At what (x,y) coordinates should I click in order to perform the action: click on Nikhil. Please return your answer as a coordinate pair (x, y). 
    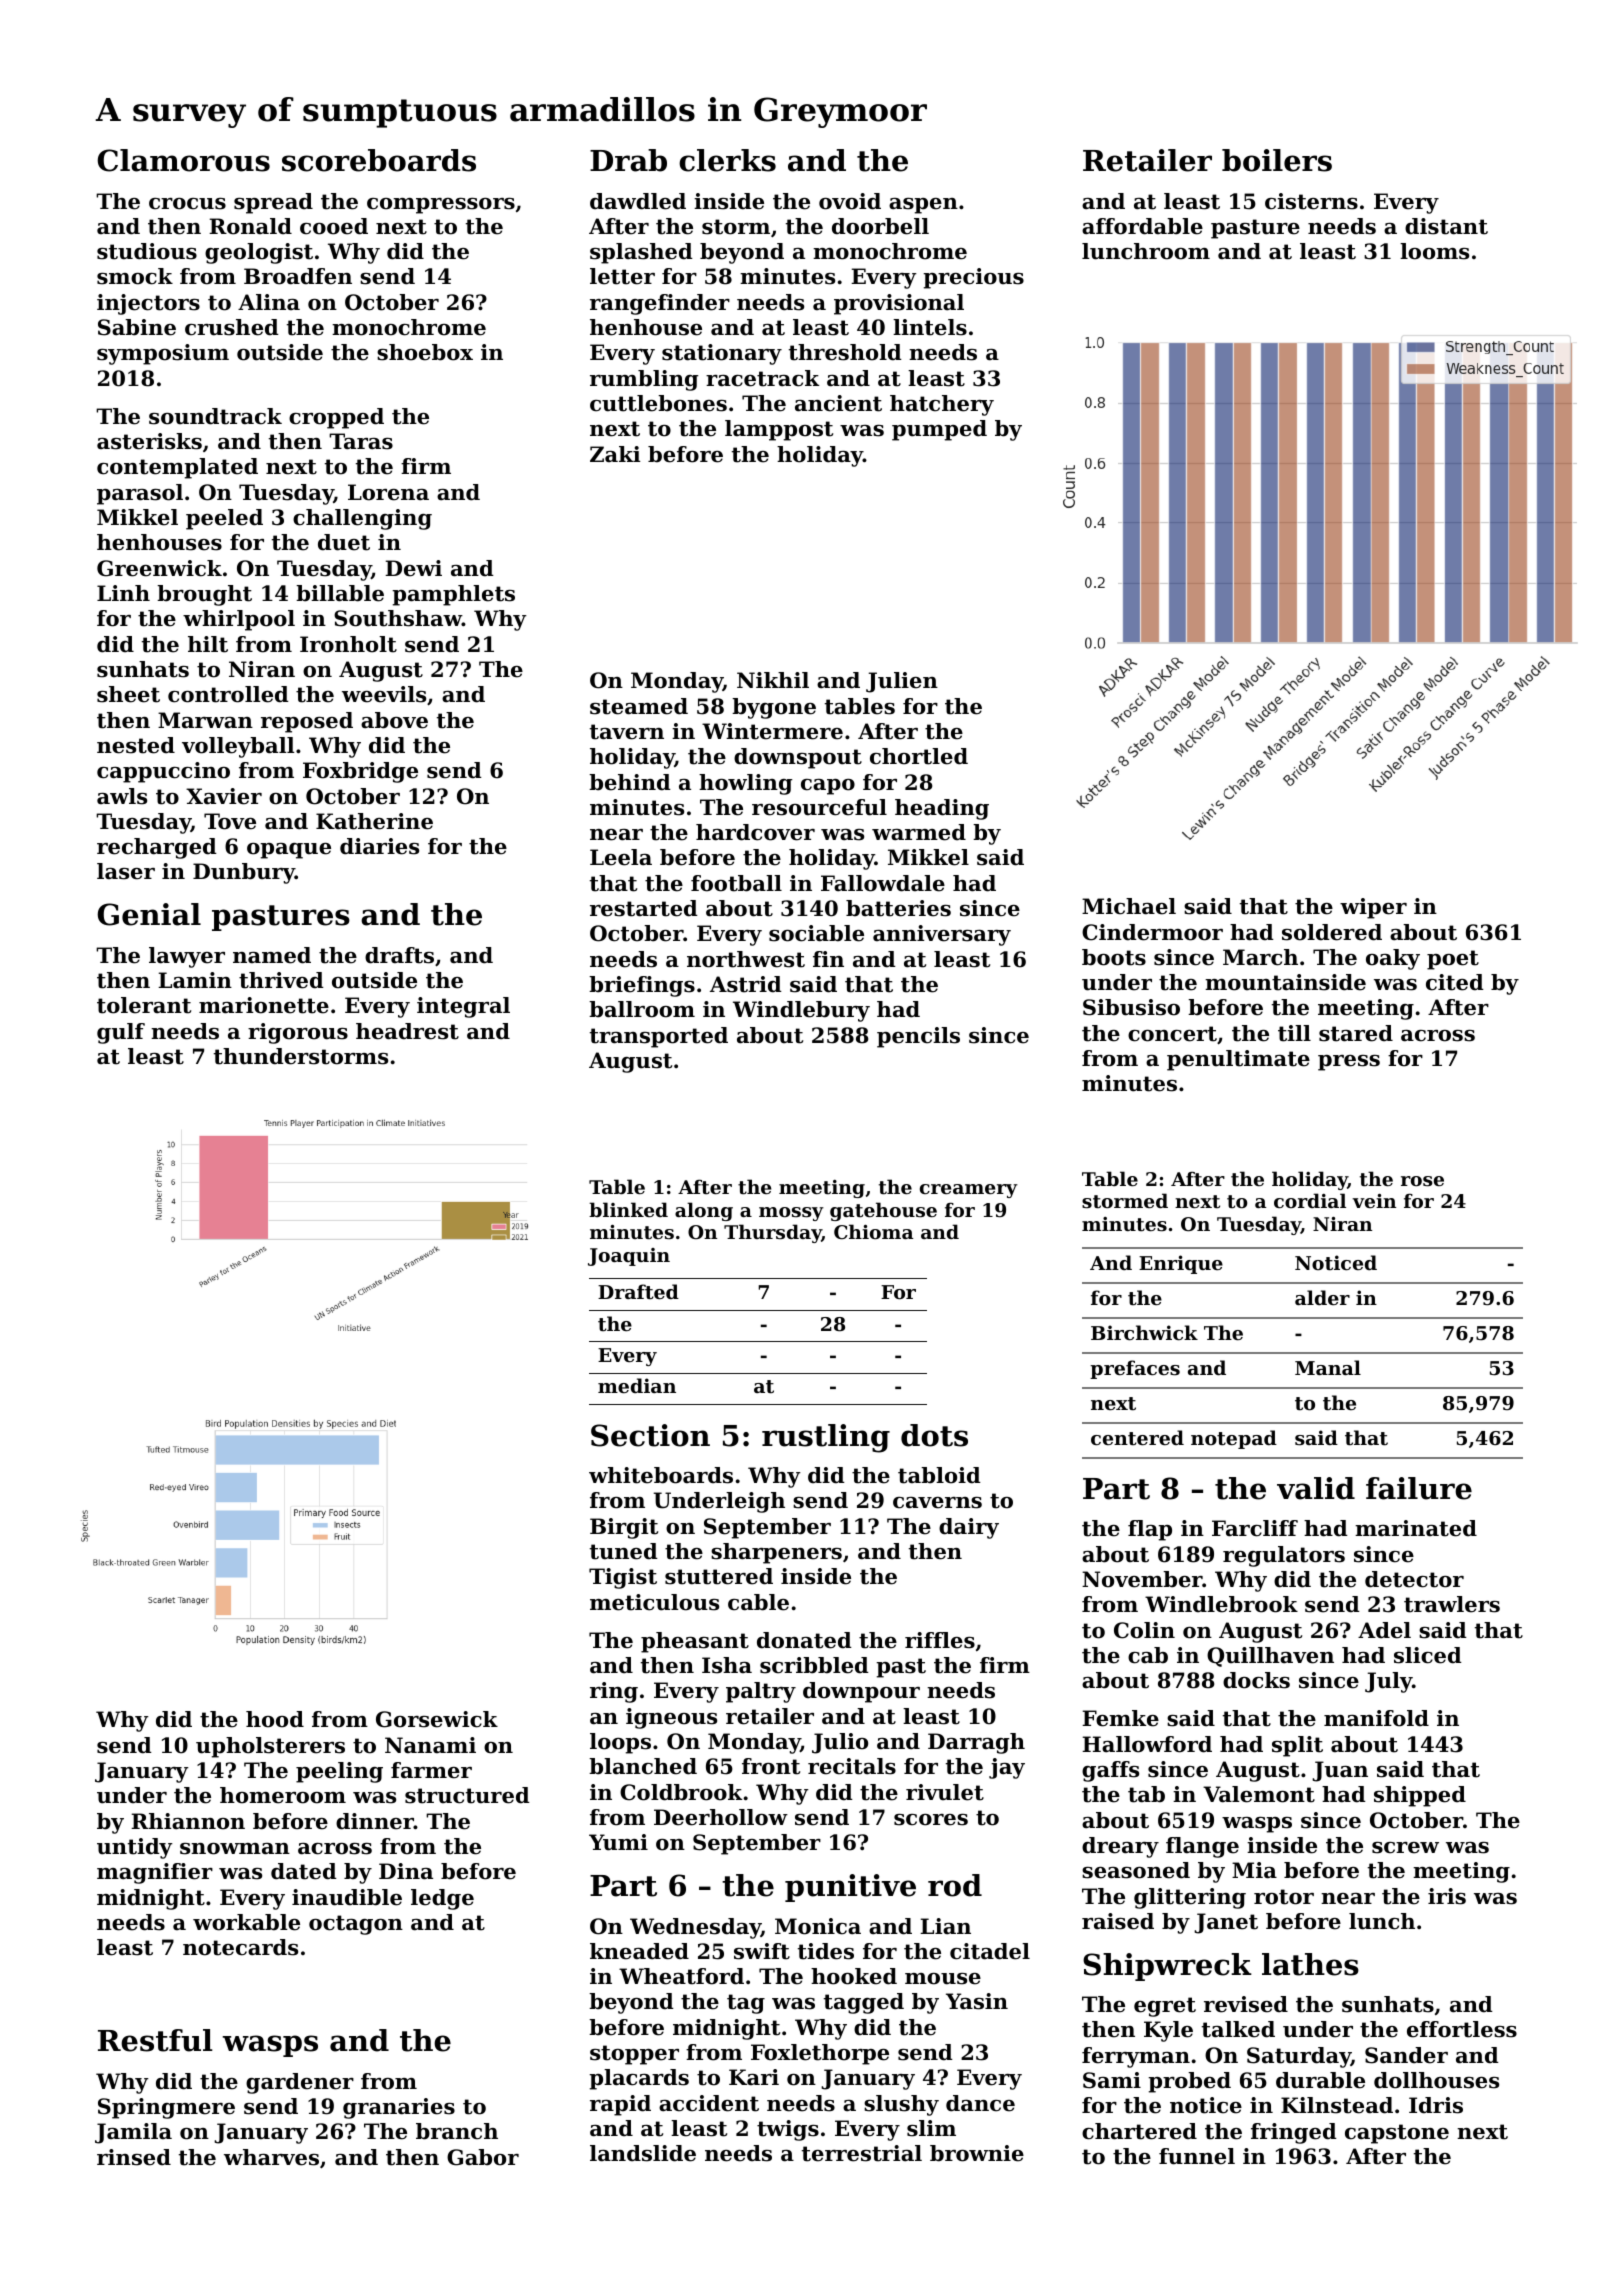
    Looking at the image, I should click on (773, 680).
